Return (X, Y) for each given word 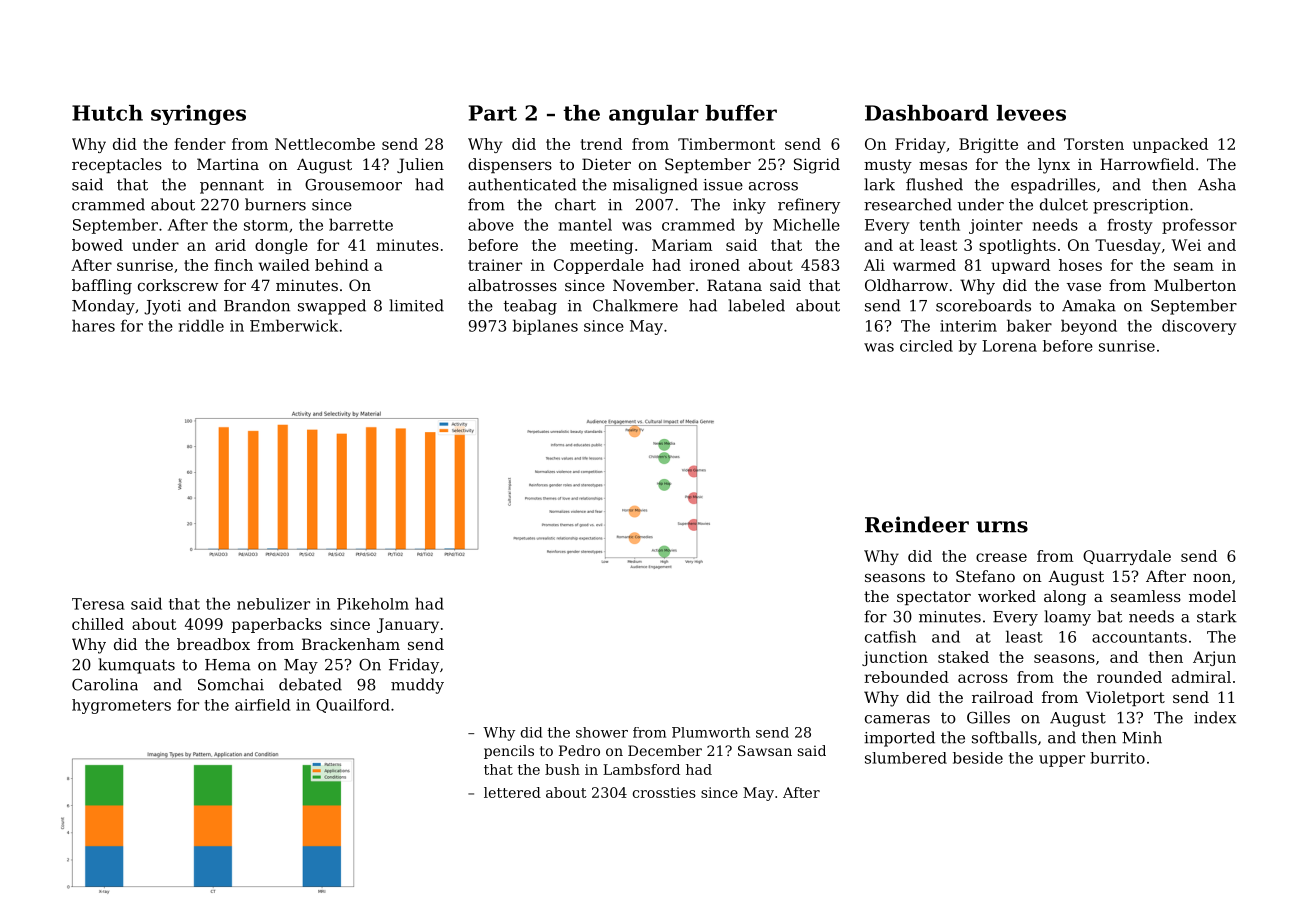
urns (1002, 527)
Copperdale (599, 266)
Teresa (98, 604)
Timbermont (726, 144)
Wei (1186, 245)
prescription (1141, 206)
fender (200, 144)
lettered (512, 792)
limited (416, 305)
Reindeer (917, 524)
